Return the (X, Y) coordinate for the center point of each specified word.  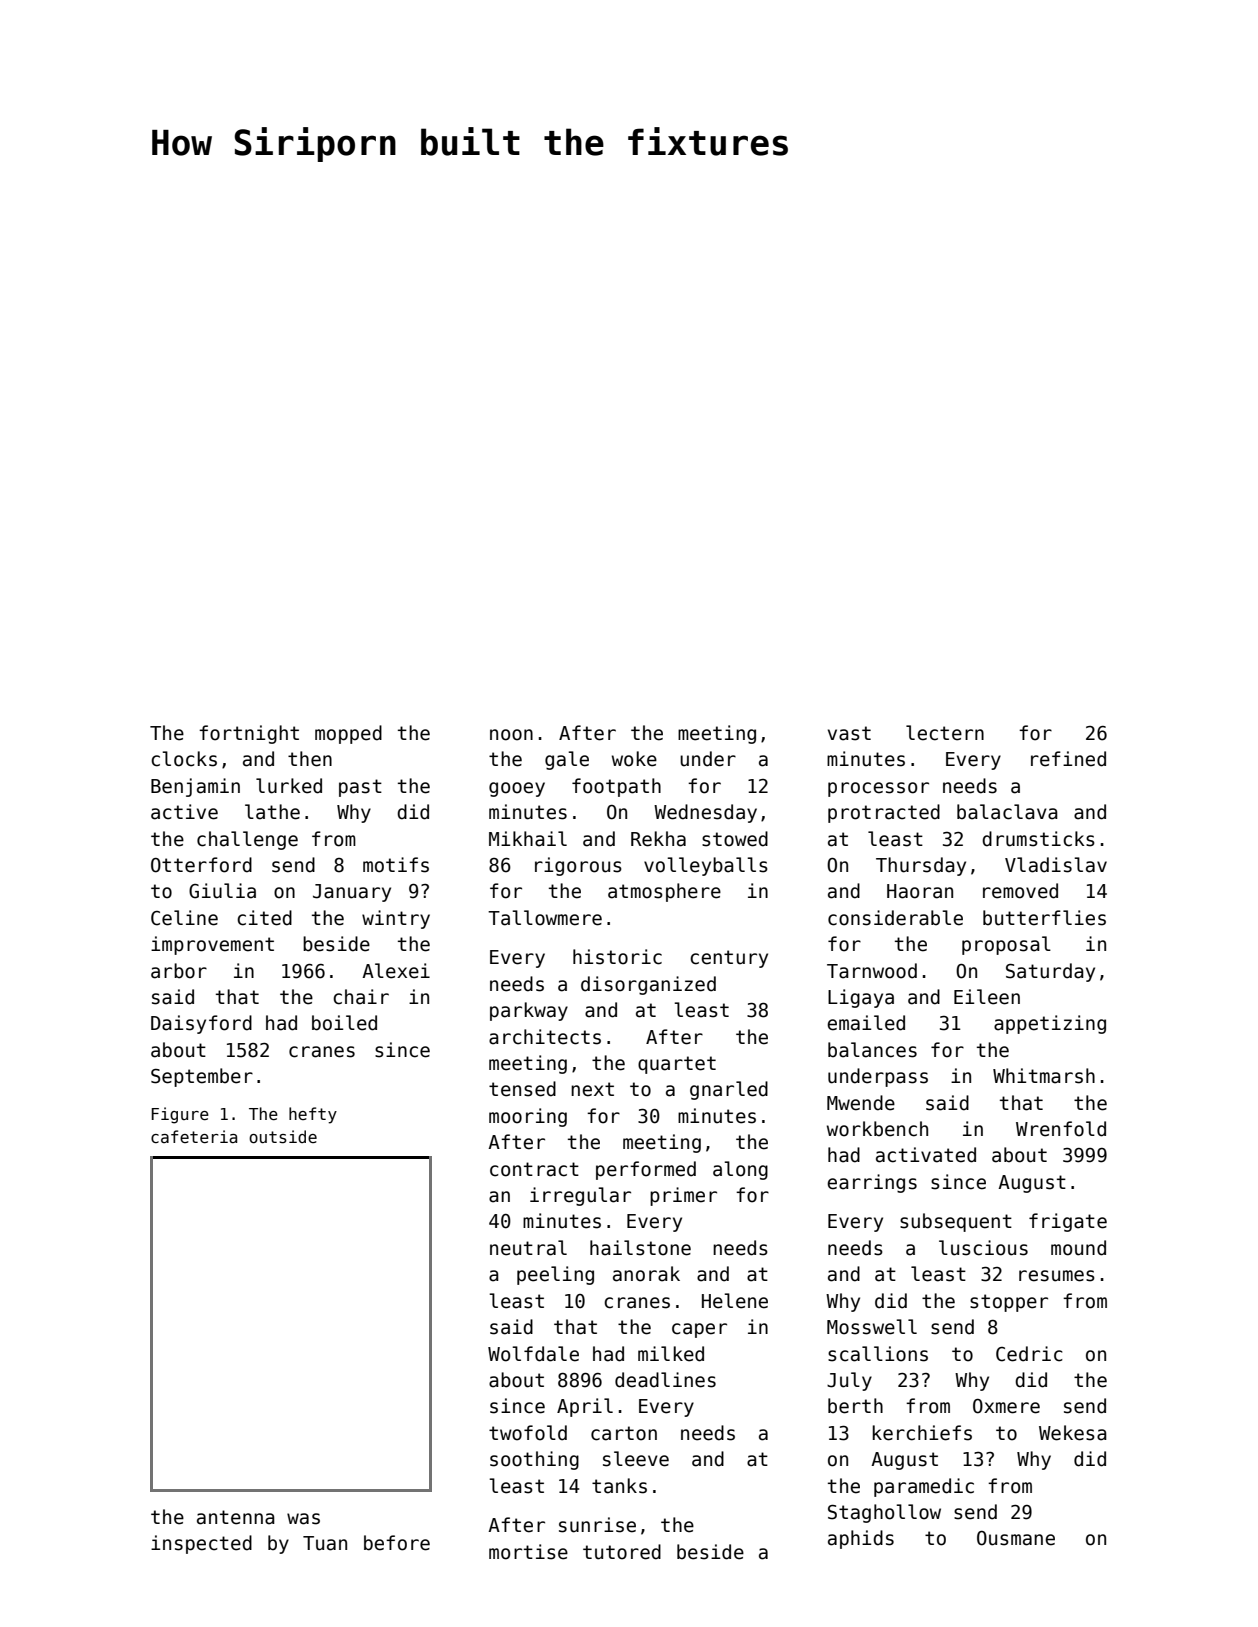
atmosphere (664, 892)
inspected (201, 1544)
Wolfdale (533, 1354)
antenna (236, 1517)
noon (511, 735)
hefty (313, 1115)
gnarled (729, 1090)
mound (1078, 1248)
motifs (396, 865)
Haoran (920, 891)
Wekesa (1073, 1433)
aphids (861, 1539)
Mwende (861, 1103)
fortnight (249, 734)
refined (1068, 759)
